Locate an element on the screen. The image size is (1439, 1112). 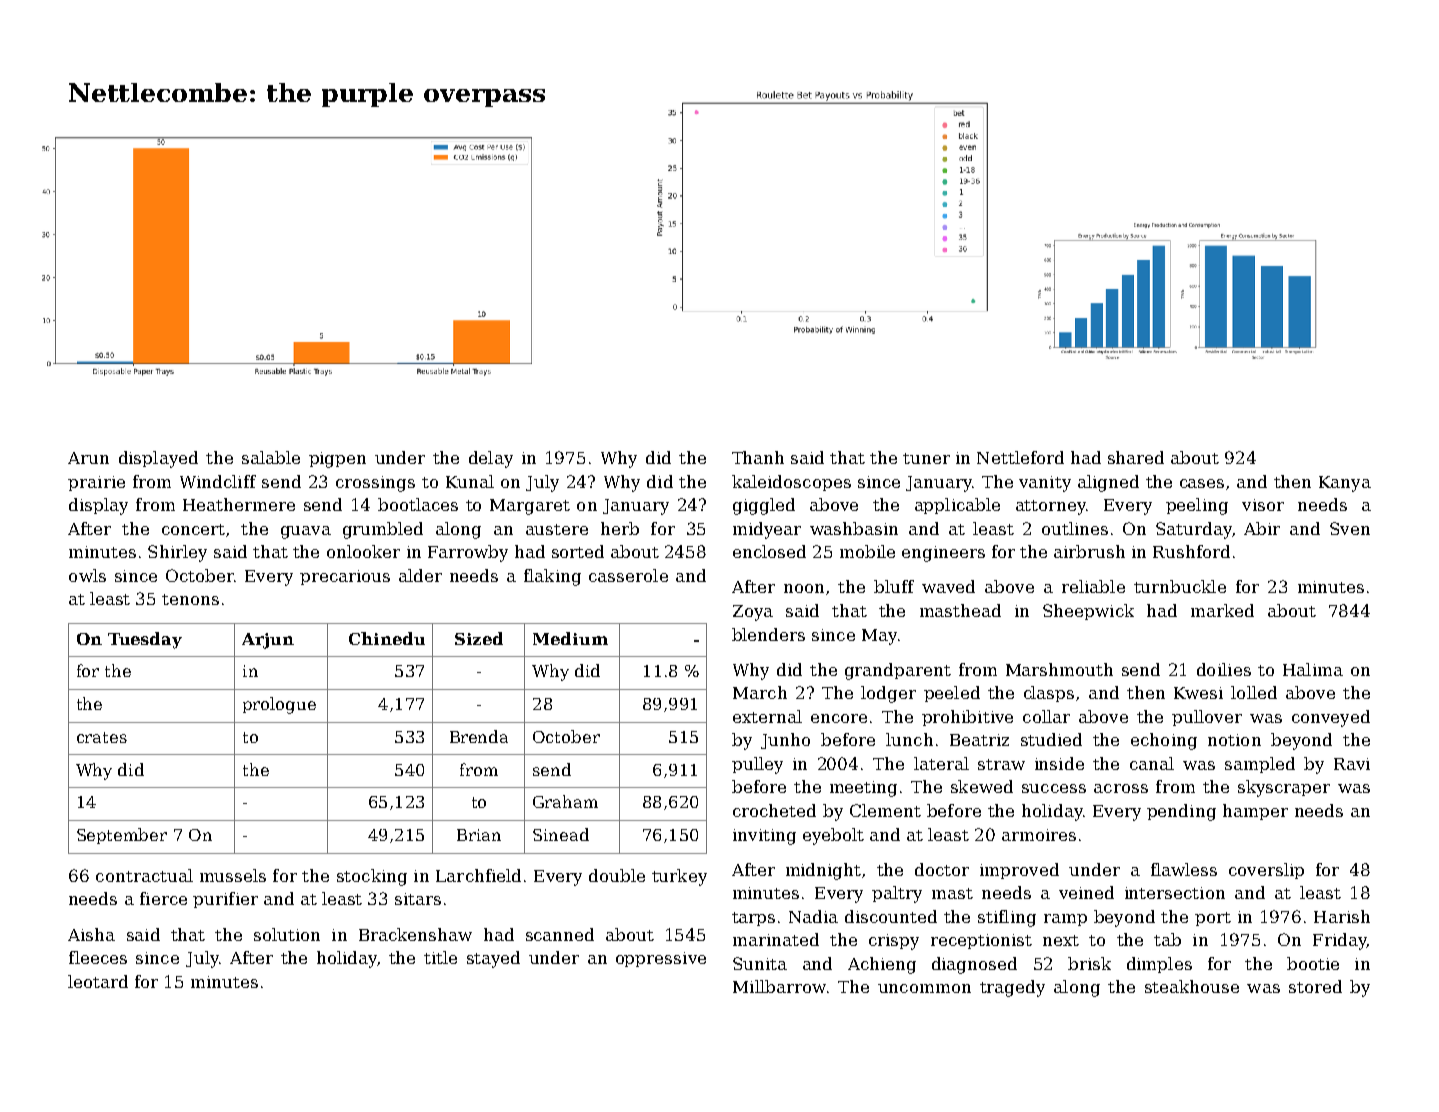
coverslip is located at coordinates (1266, 871).
